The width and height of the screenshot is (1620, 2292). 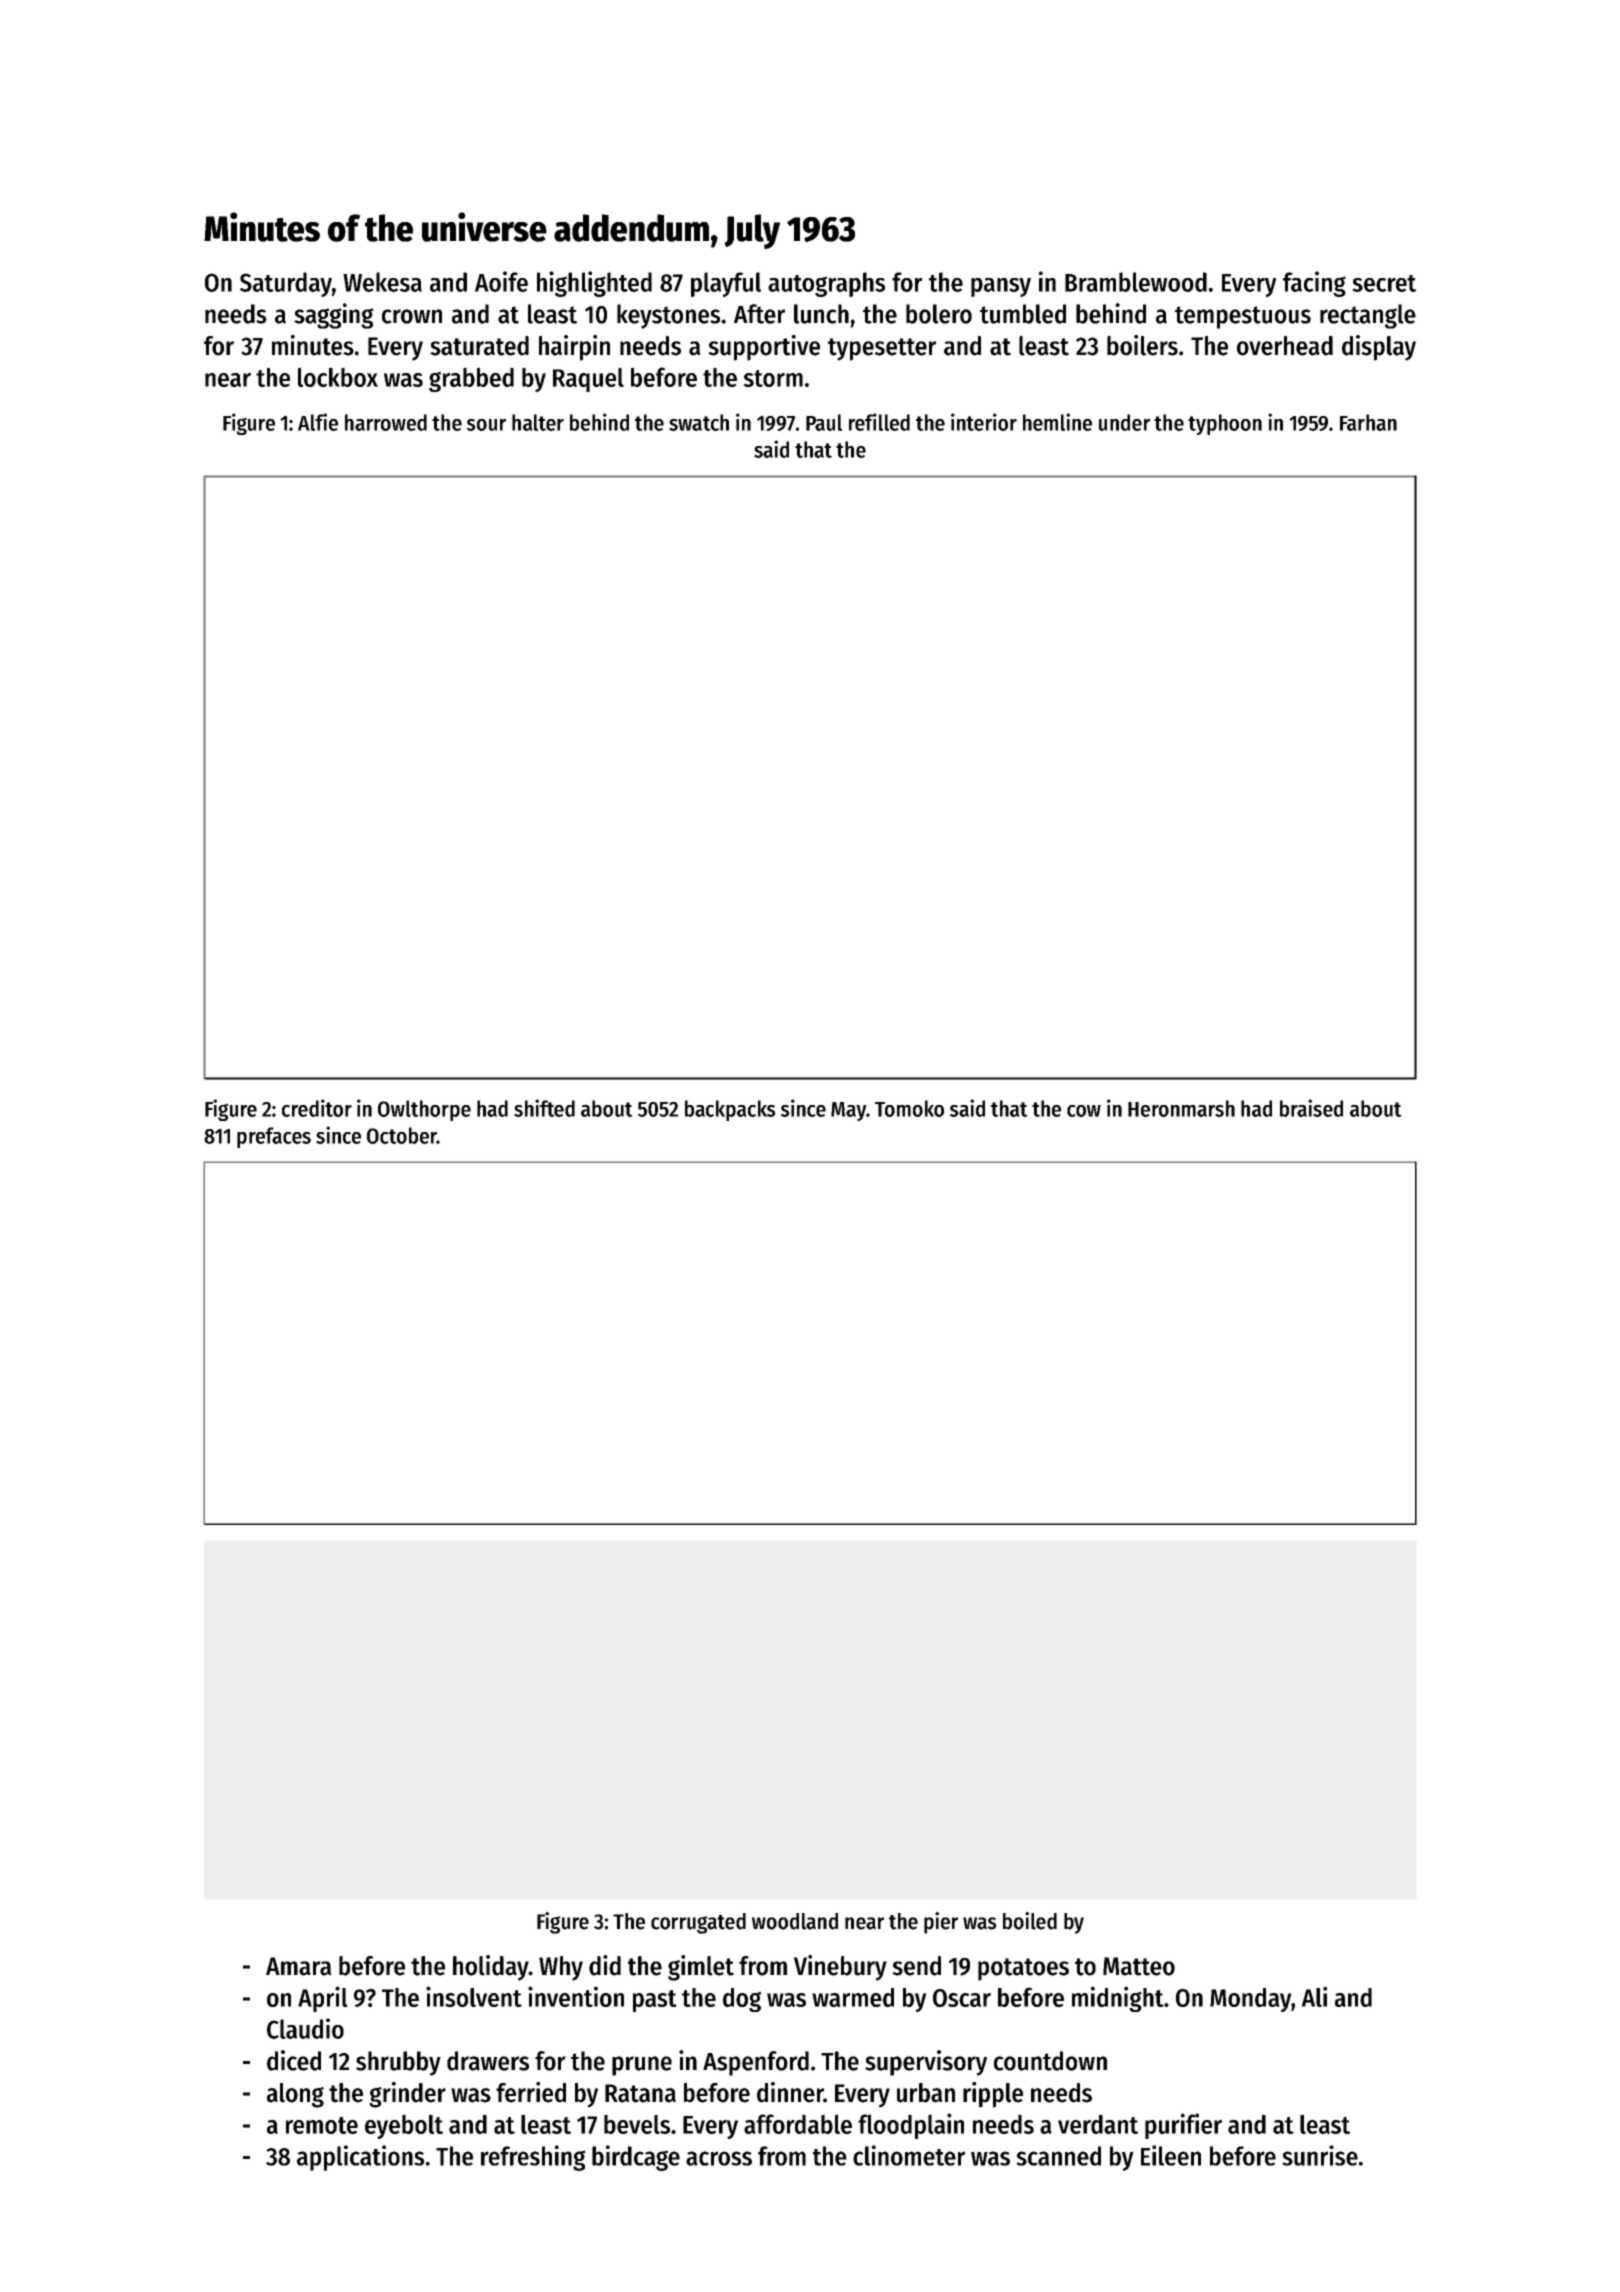 What do you see at coordinates (984, 422) in the screenshot?
I see `interior` at bounding box center [984, 422].
